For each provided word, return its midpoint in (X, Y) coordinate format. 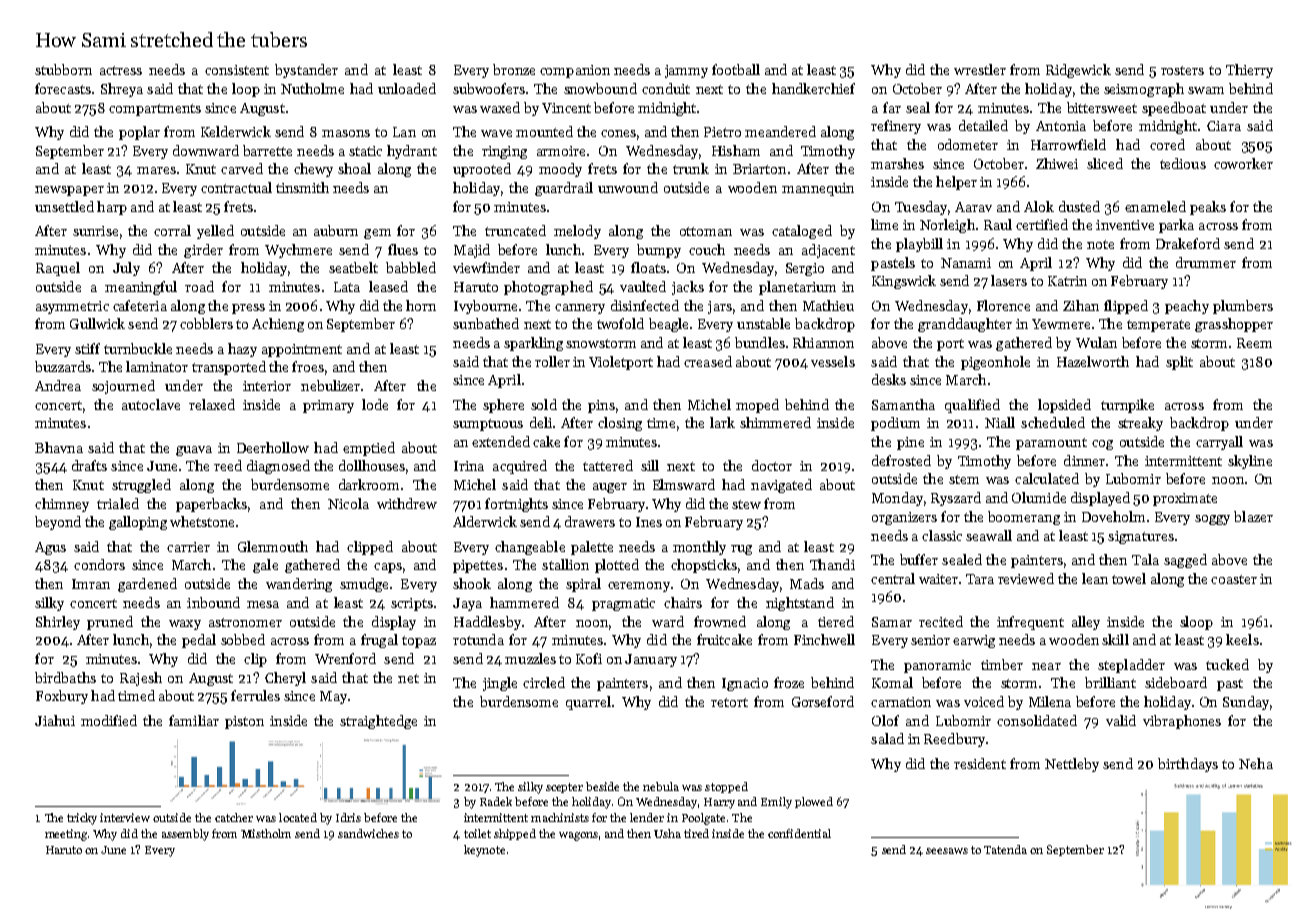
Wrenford (345, 658)
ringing (504, 152)
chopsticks (704, 566)
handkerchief (813, 88)
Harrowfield (1068, 144)
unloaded (407, 88)
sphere (503, 406)
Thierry (1249, 71)
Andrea (58, 385)
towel (1129, 578)
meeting (66, 835)
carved (242, 168)
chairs (683, 602)
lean (1095, 578)
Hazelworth (1093, 361)
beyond (58, 523)
